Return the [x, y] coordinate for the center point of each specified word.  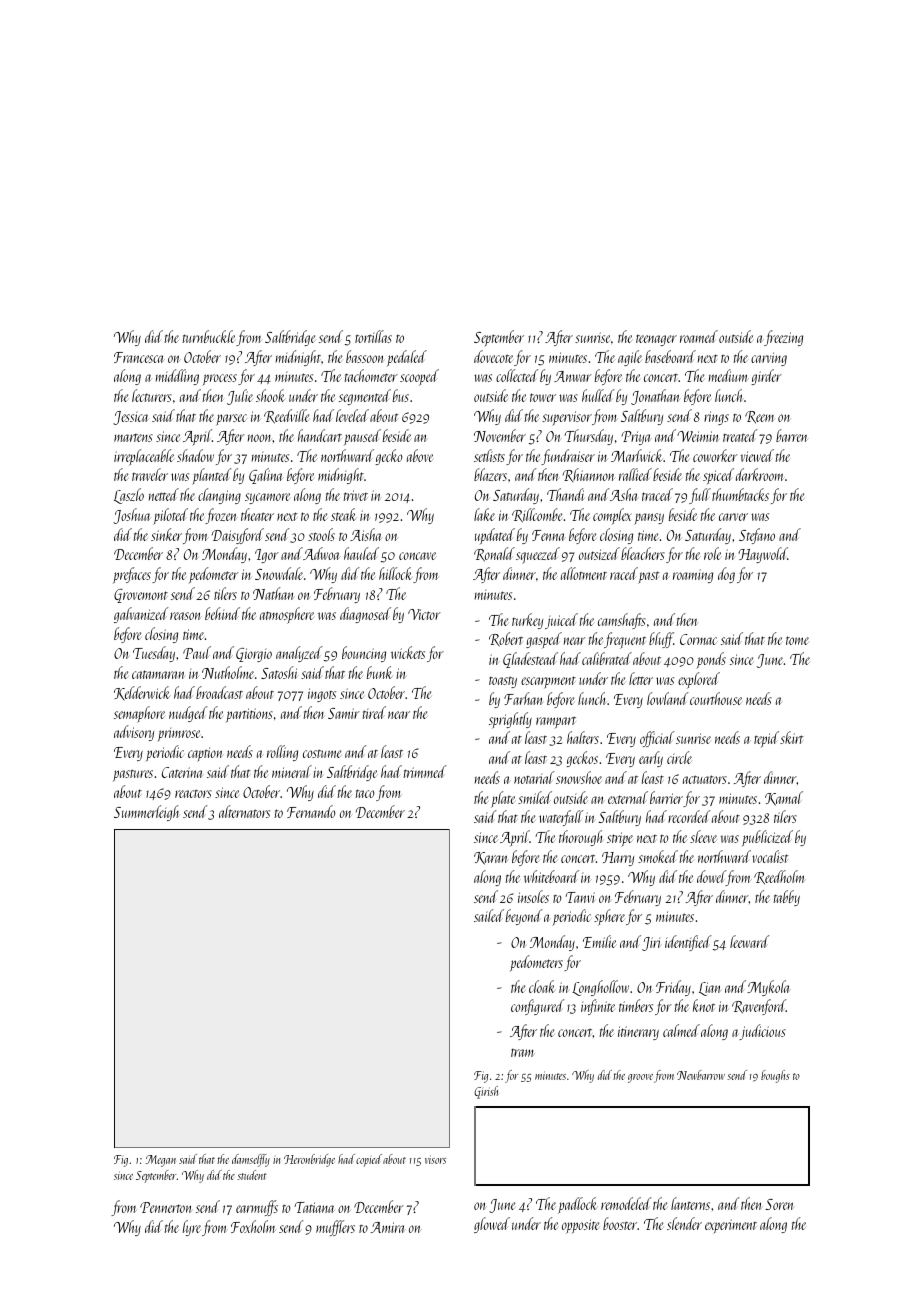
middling [177, 377]
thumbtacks [740, 494]
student [252, 1175]
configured [537, 1007]
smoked [658, 856]
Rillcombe [537, 515]
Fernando [311, 811]
